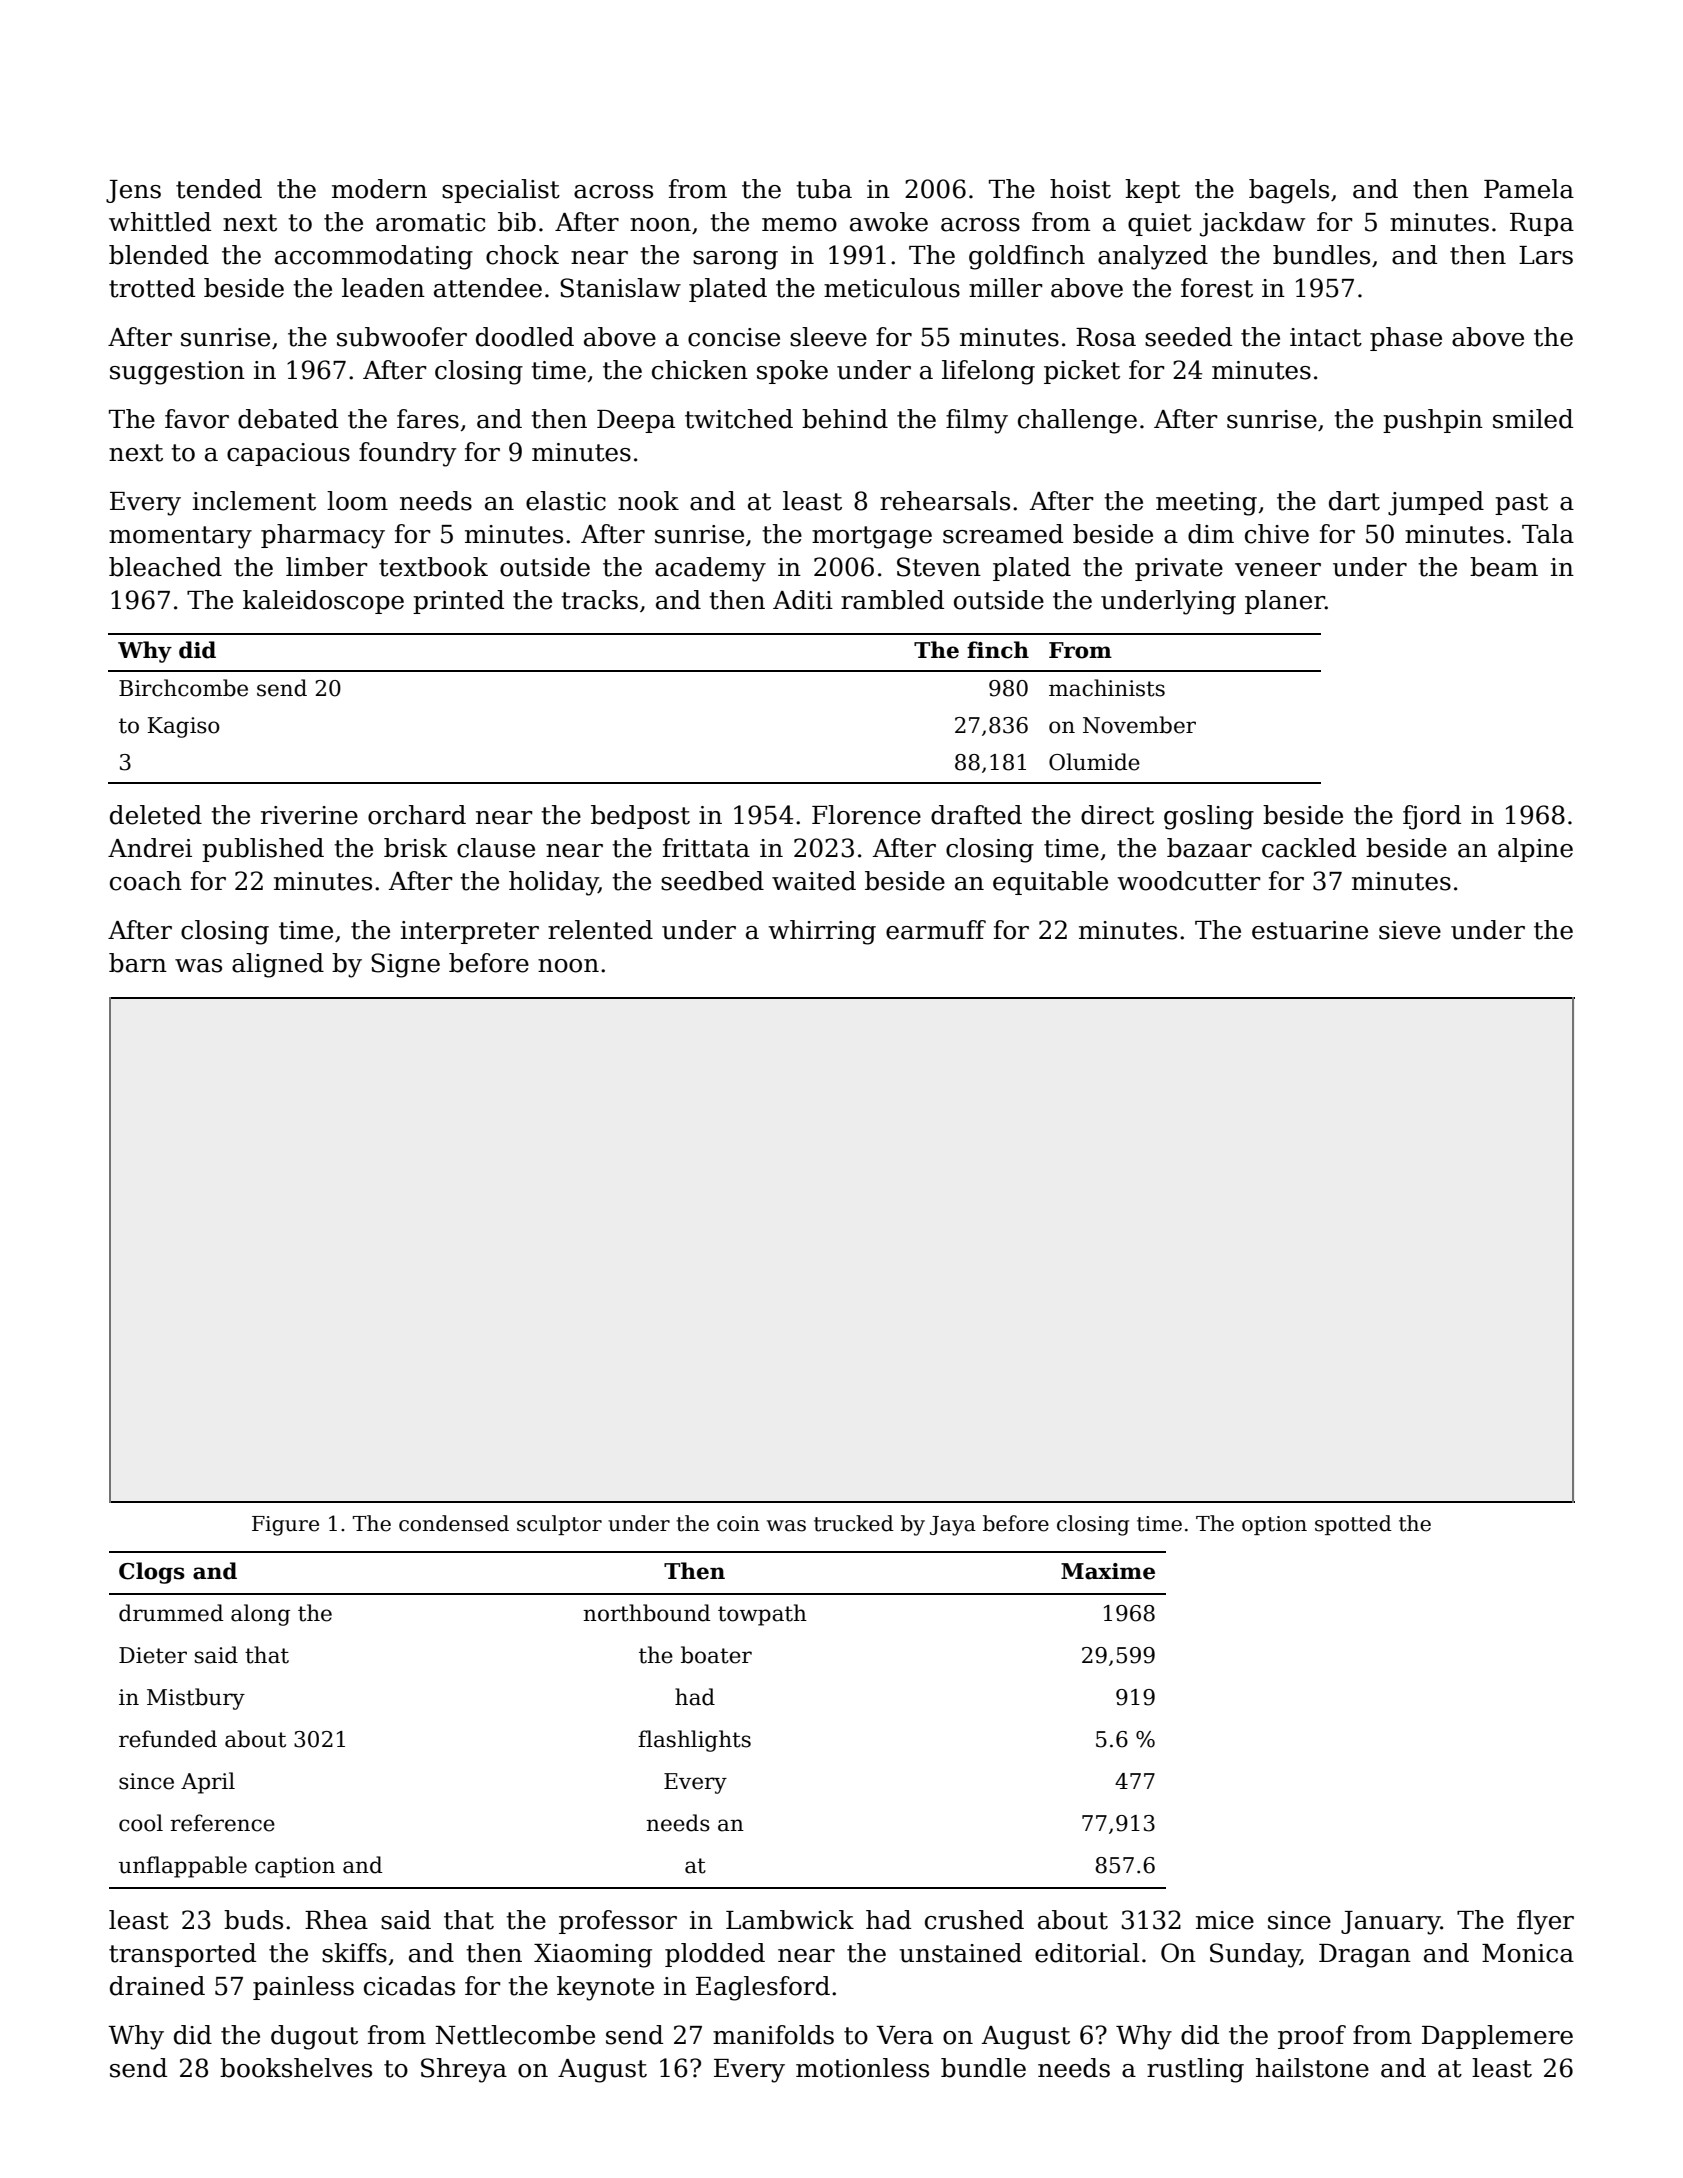 This screenshot has height=2178, width=1683. I want to click on flashlights, so click(694, 1741).
